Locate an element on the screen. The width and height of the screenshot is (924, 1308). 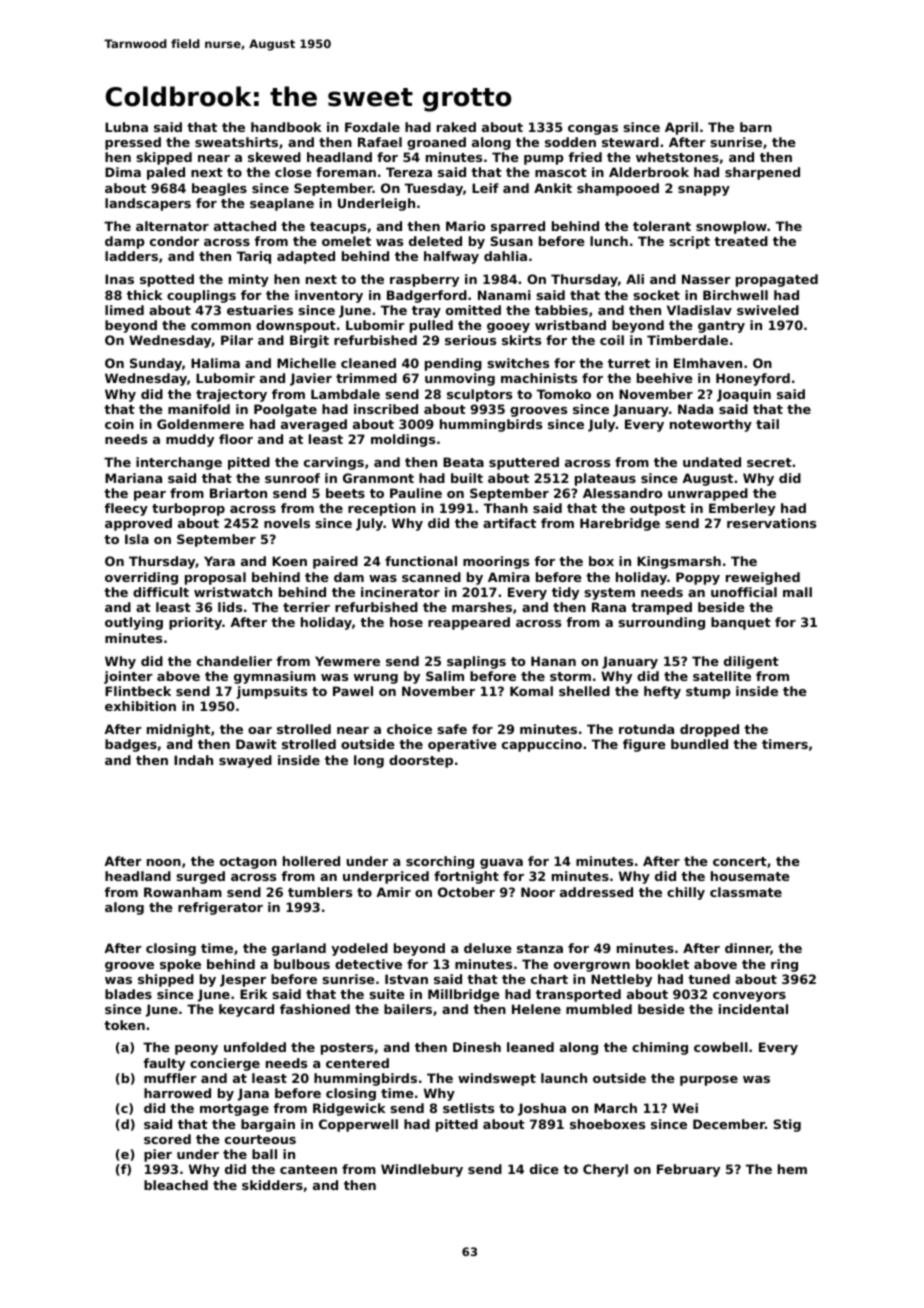
pending is located at coordinates (453, 364).
